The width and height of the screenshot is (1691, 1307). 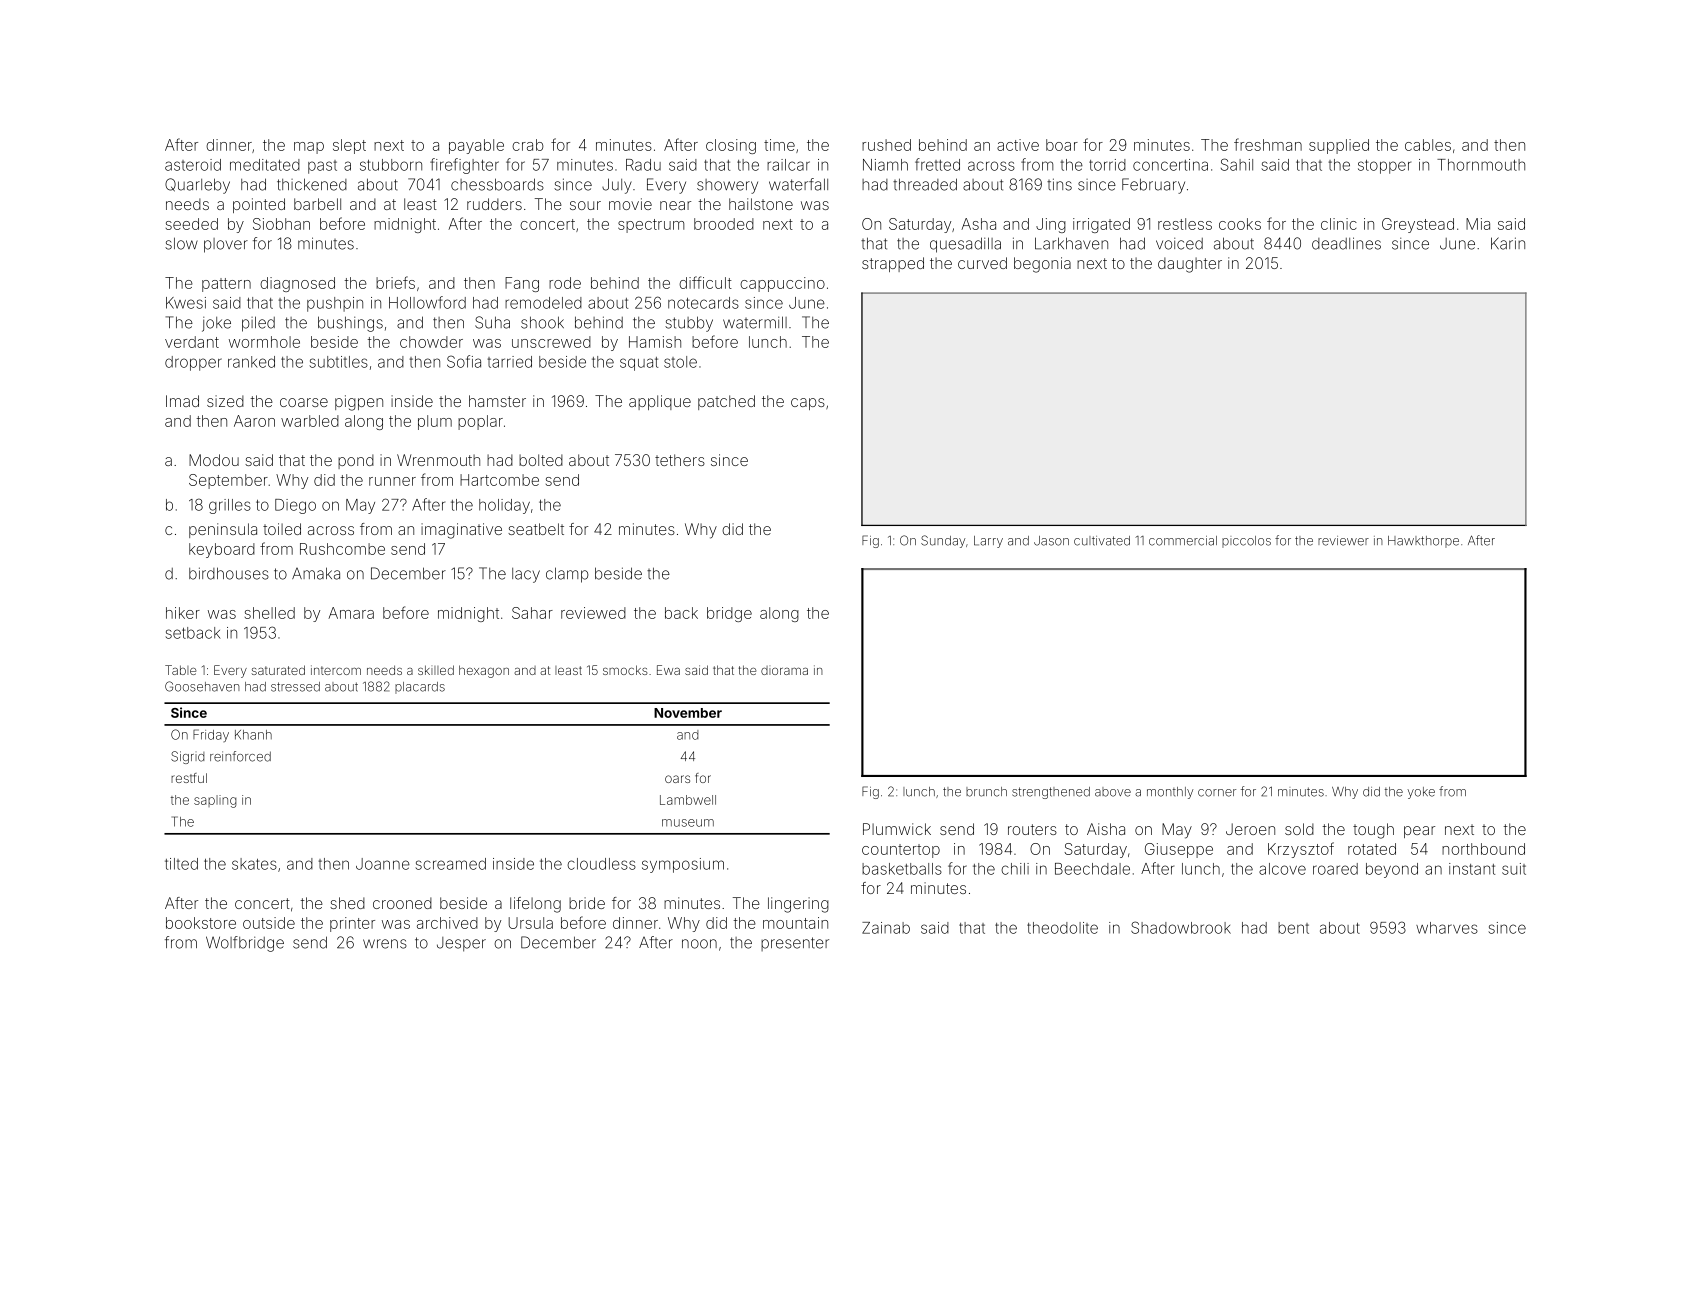 What do you see at coordinates (1428, 145) in the screenshot?
I see `cables` at bounding box center [1428, 145].
